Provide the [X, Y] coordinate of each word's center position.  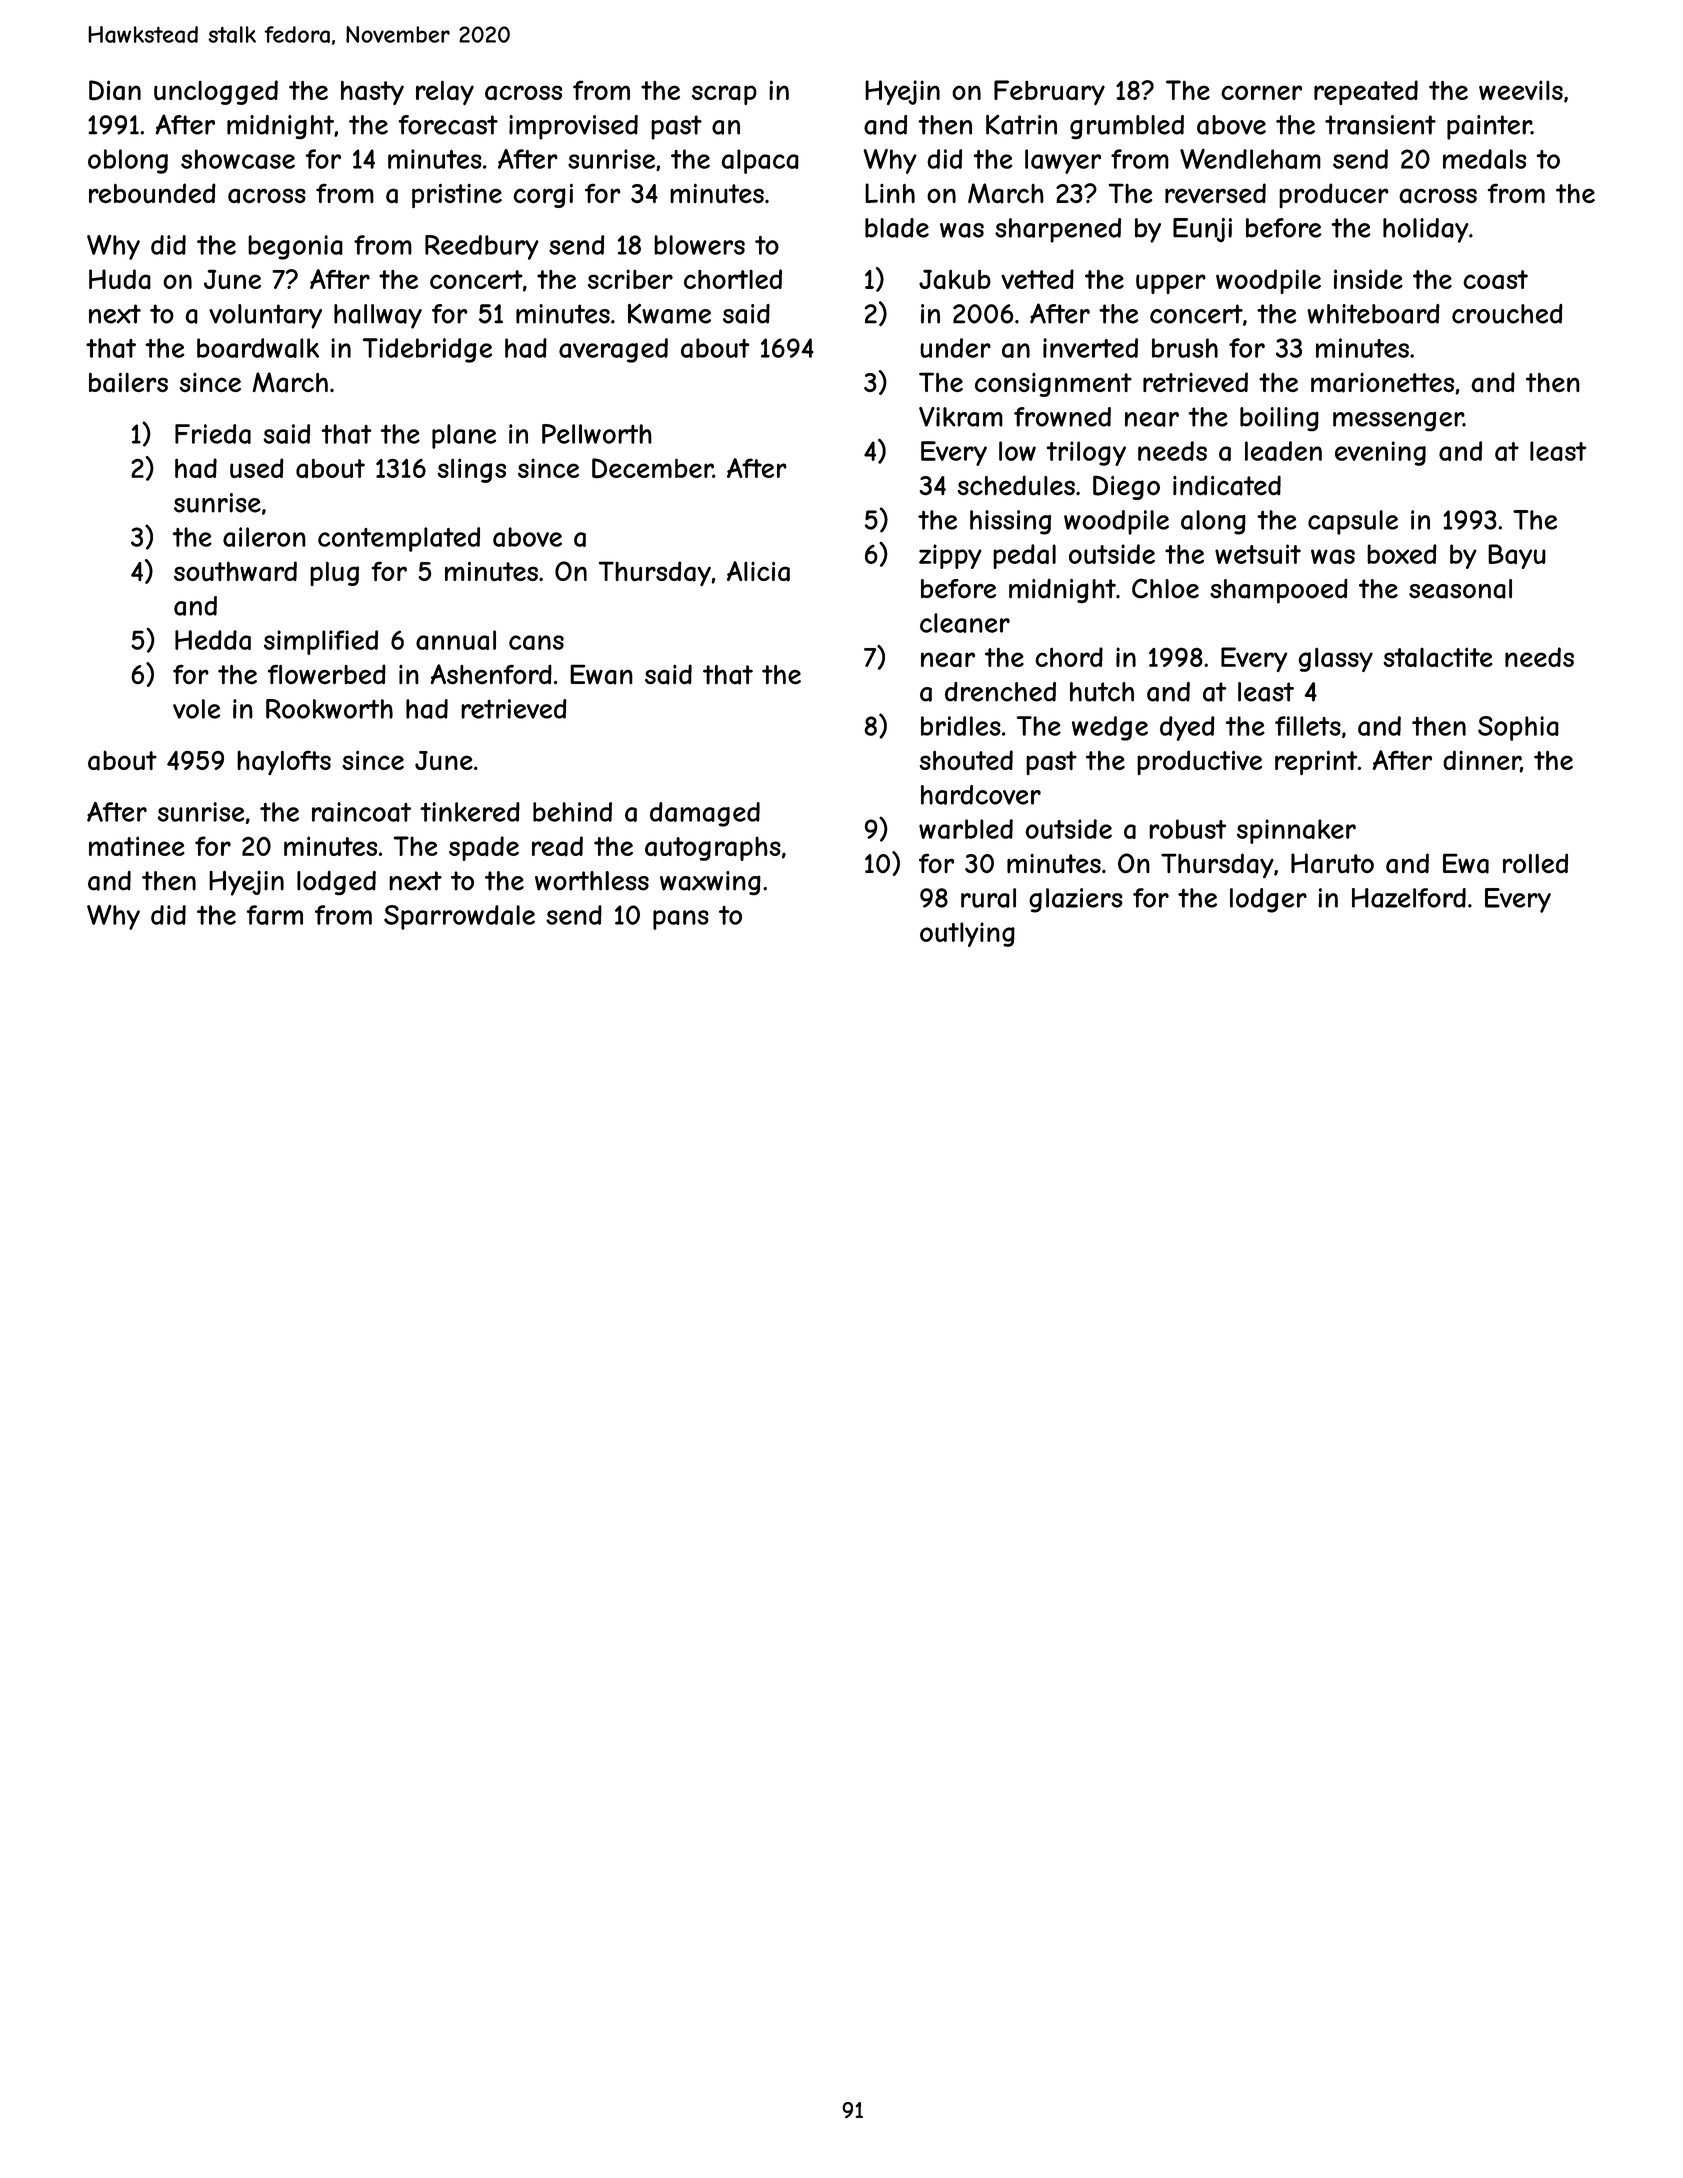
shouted [966, 760]
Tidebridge [427, 350]
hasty [372, 92]
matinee [137, 846]
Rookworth [329, 709]
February [1049, 92]
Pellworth [597, 434]
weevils [1521, 90]
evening [1380, 453]
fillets [1308, 726]
